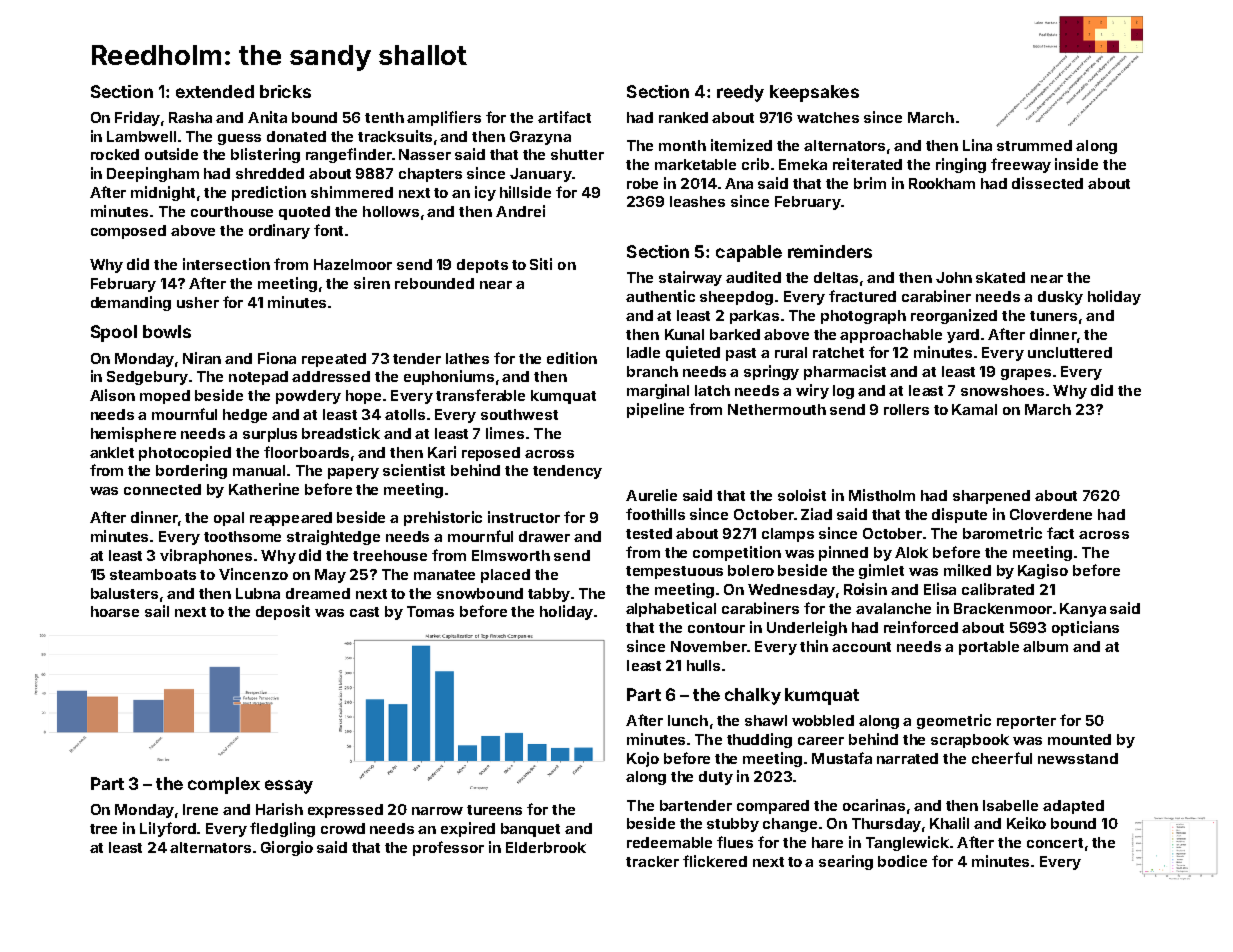  What do you see at coordinates (1070, 352) in the document?
I see `uncluttered` at bounding box center [1070, 352].
